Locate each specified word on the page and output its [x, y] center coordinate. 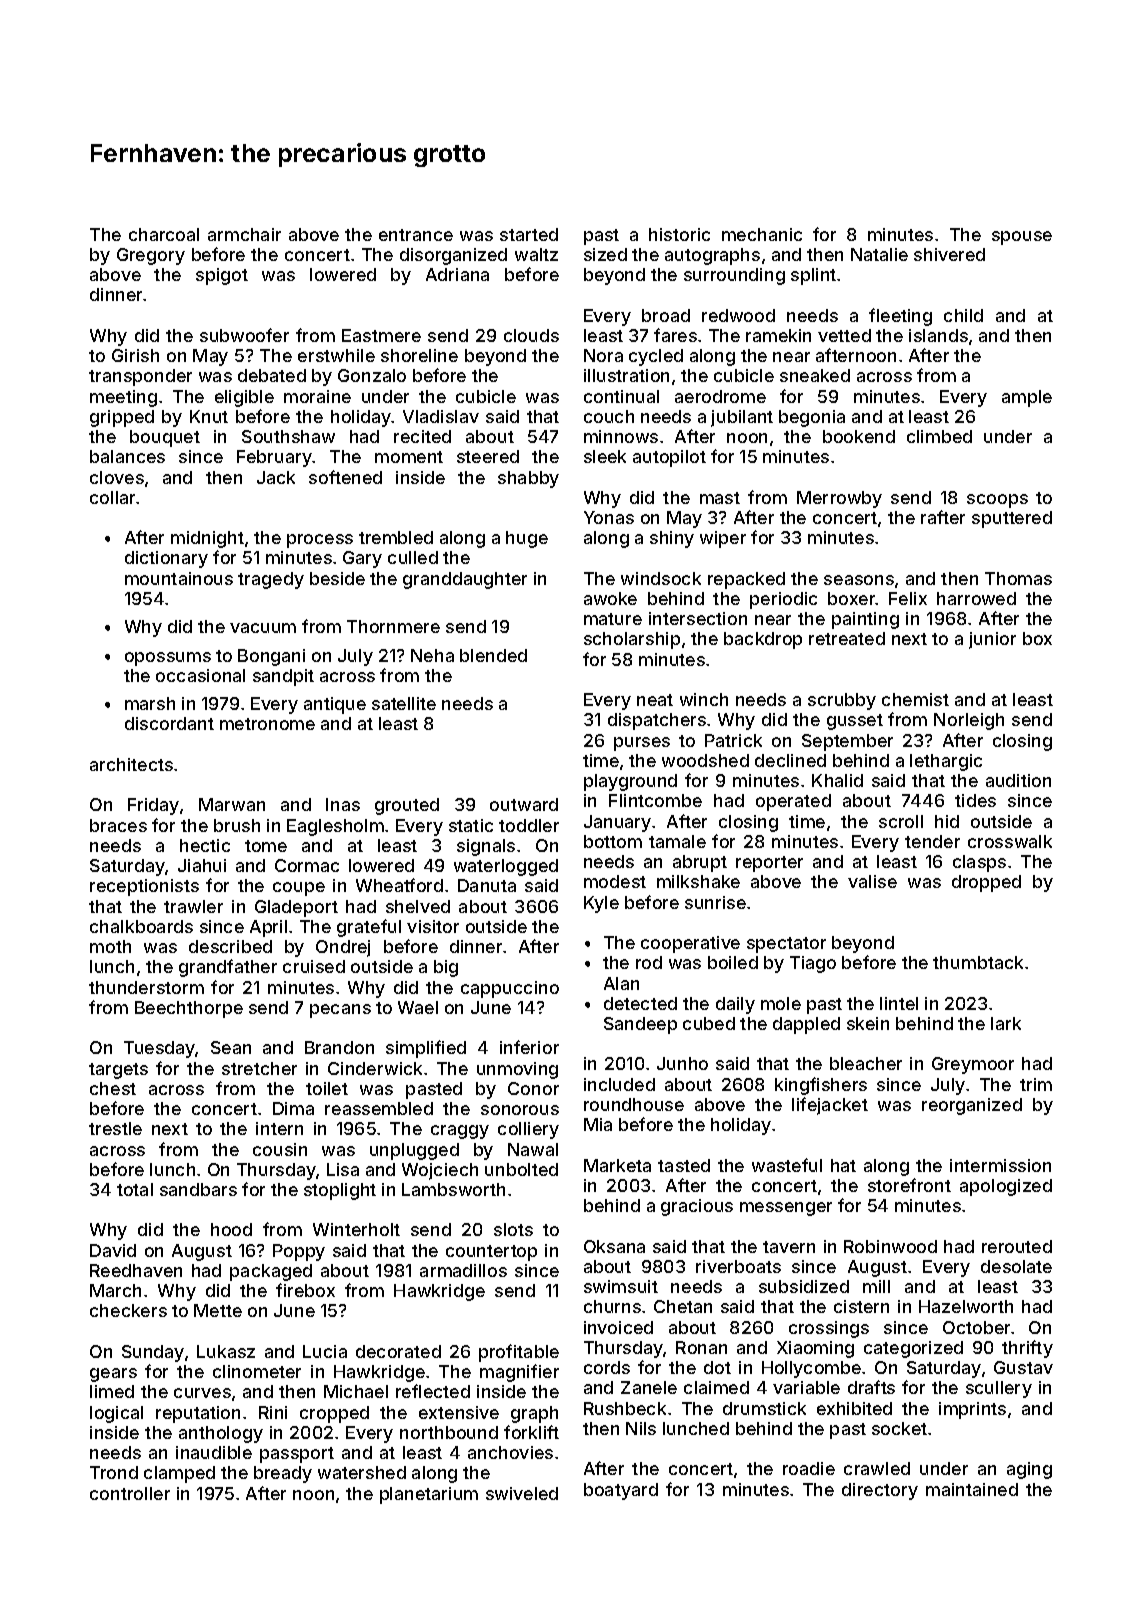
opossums [168, 659]
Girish [135, 355]
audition [1018, 780]
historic [679, 234]
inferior [529, 1047]
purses [642, 744]
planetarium [429, 1495]
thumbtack [978, 962]
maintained [972, 1489]
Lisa [343, 1169]
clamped [179, 1474]
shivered [949, 254]
